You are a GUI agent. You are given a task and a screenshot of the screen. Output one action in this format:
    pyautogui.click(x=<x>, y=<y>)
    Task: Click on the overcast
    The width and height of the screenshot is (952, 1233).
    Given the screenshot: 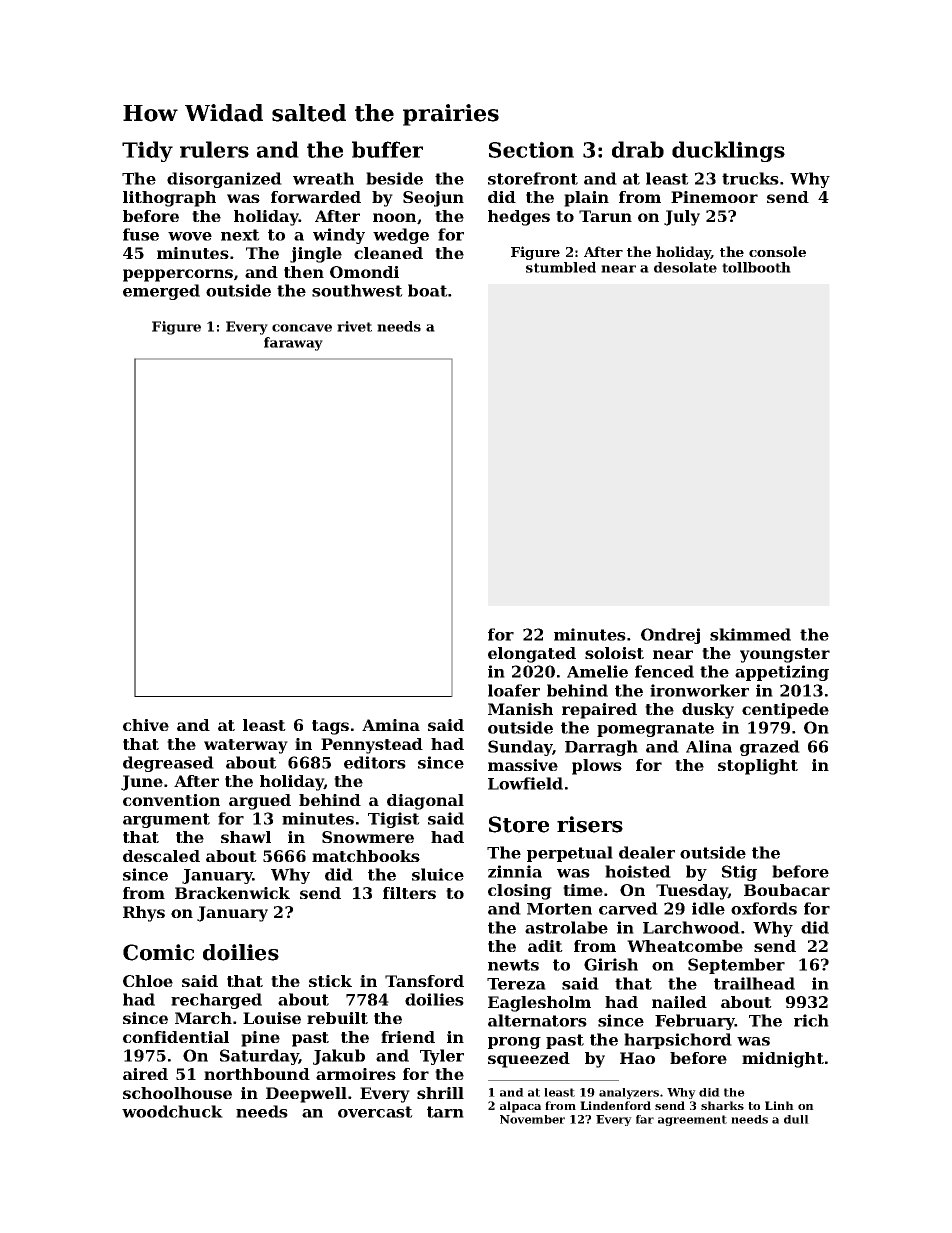 What is the action you would take?
    pyautogui.click(x=375, y=1112)
